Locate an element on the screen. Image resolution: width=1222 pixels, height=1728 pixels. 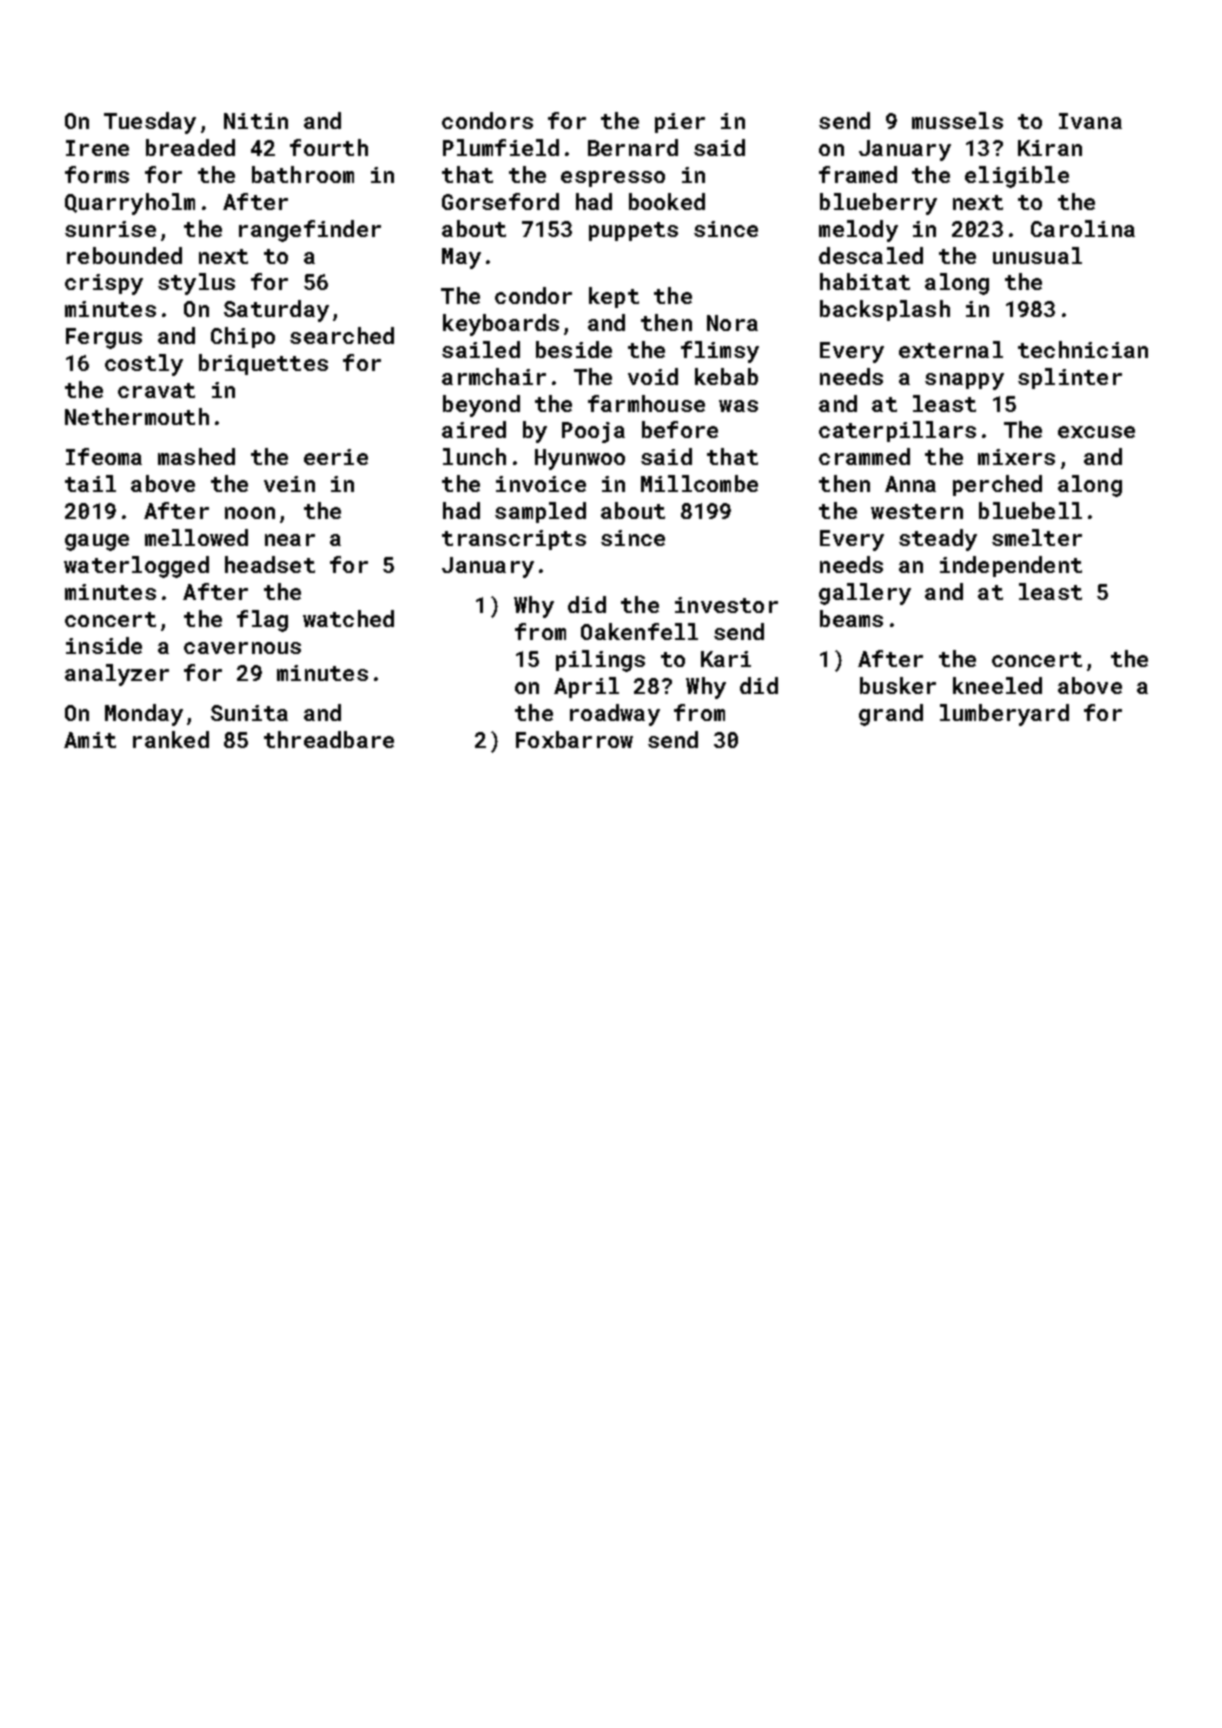
Foxbarrow is located at coordinates (574, 739).
